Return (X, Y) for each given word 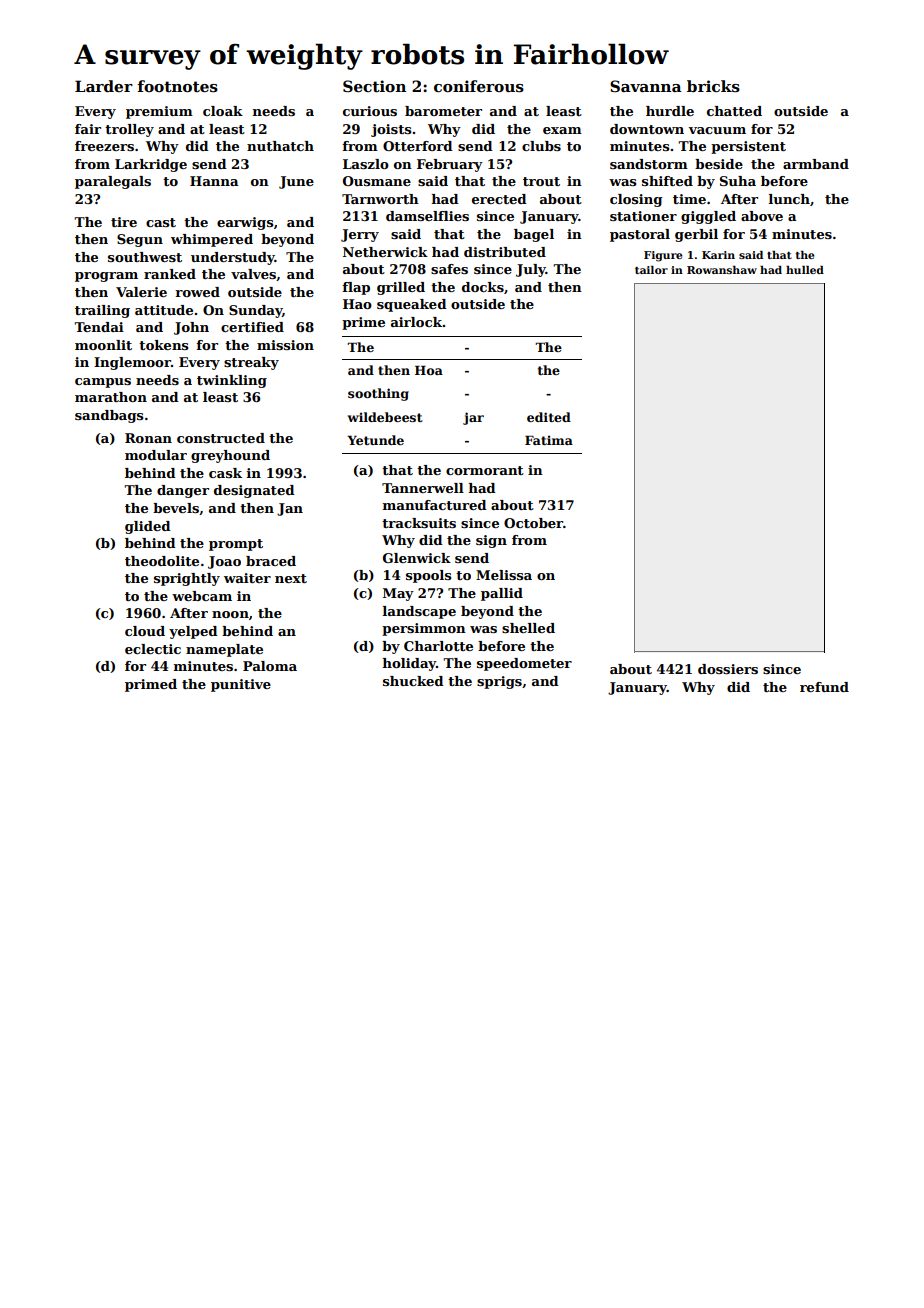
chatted (734, 111)
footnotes (177, 86)
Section (374, 86)
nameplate (224, 650)
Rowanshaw (722, 270)
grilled (401, 288)
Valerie (141, 292)
